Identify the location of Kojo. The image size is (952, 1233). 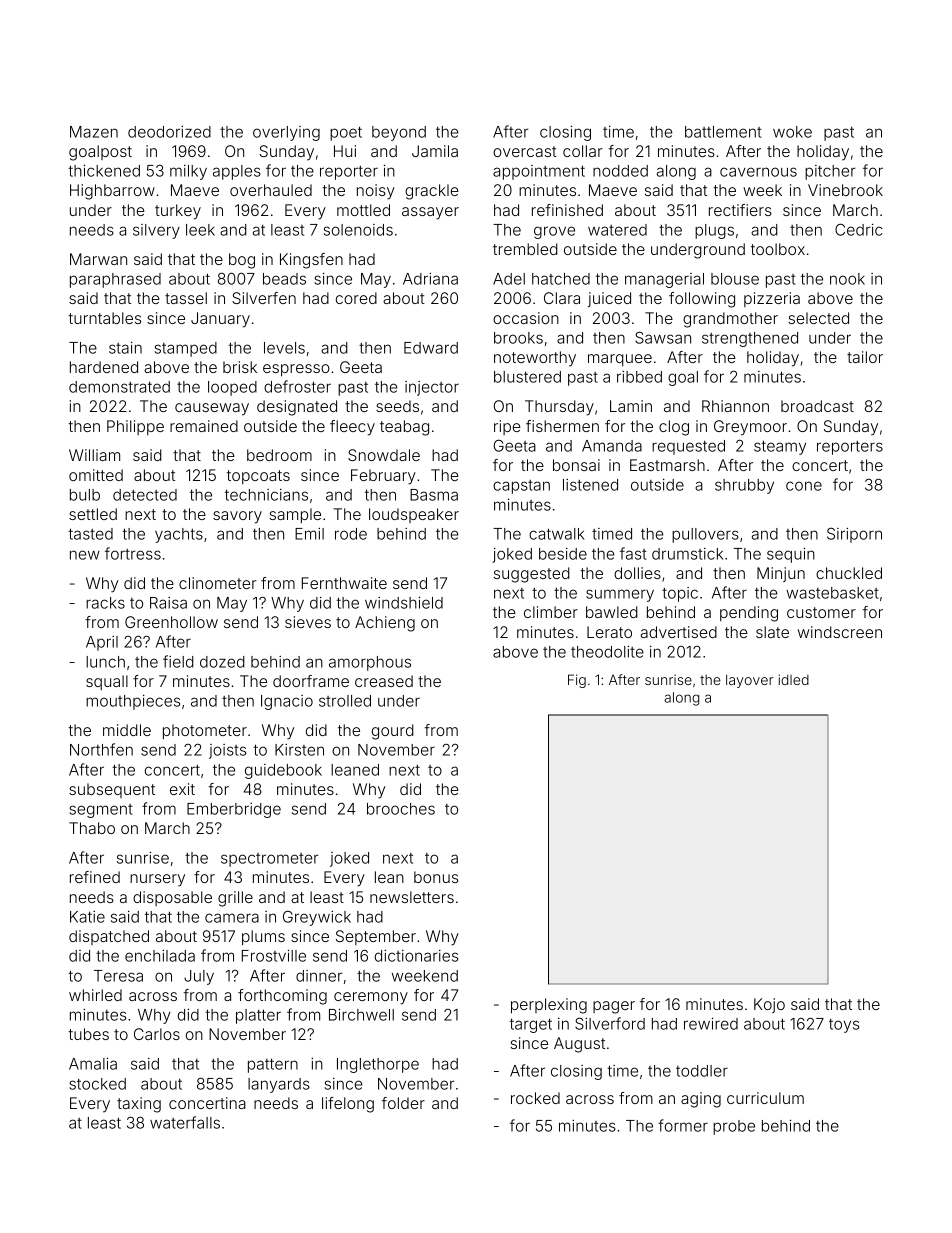
(769, 1005).
